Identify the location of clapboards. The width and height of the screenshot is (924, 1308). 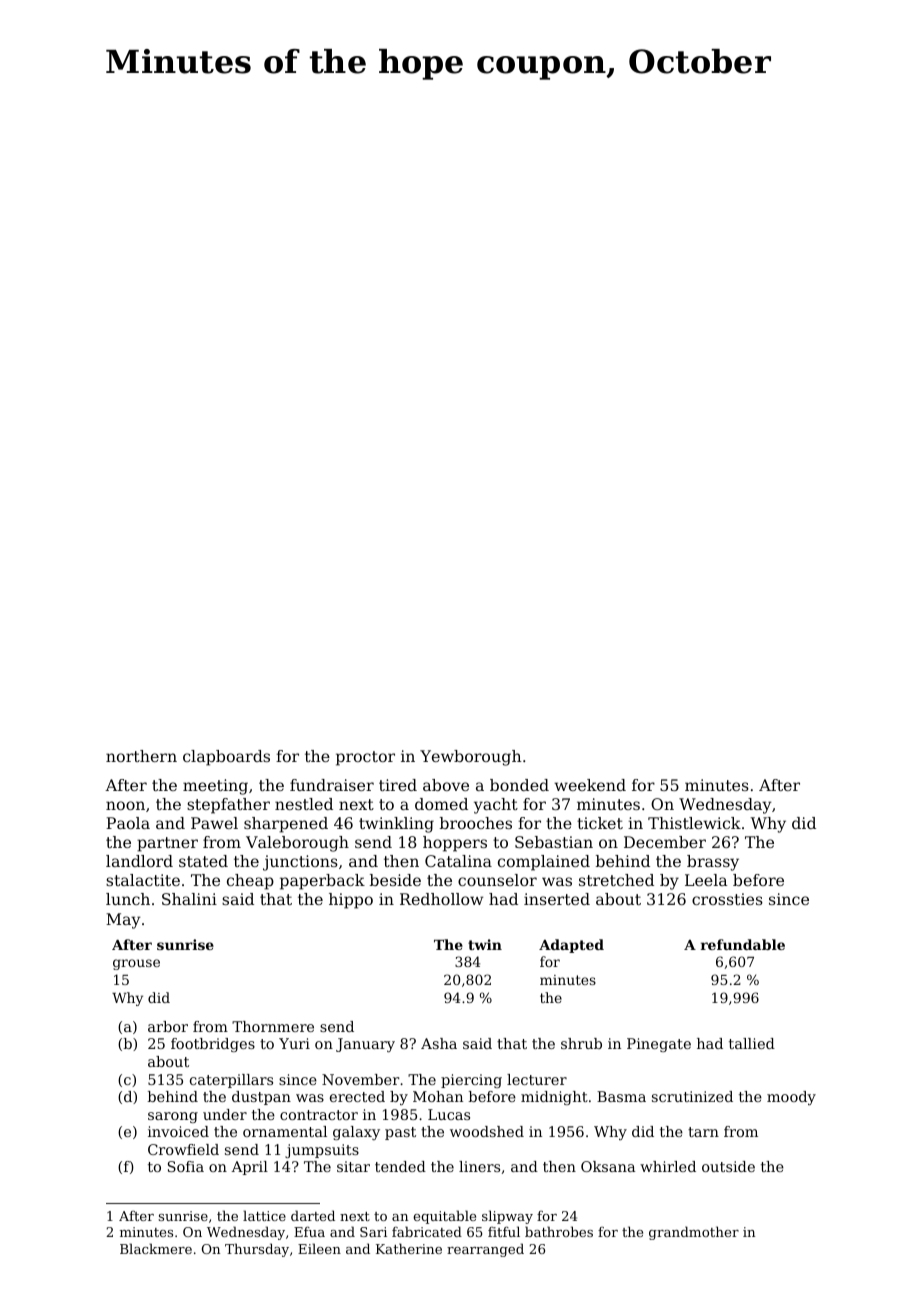
(226, 758).
